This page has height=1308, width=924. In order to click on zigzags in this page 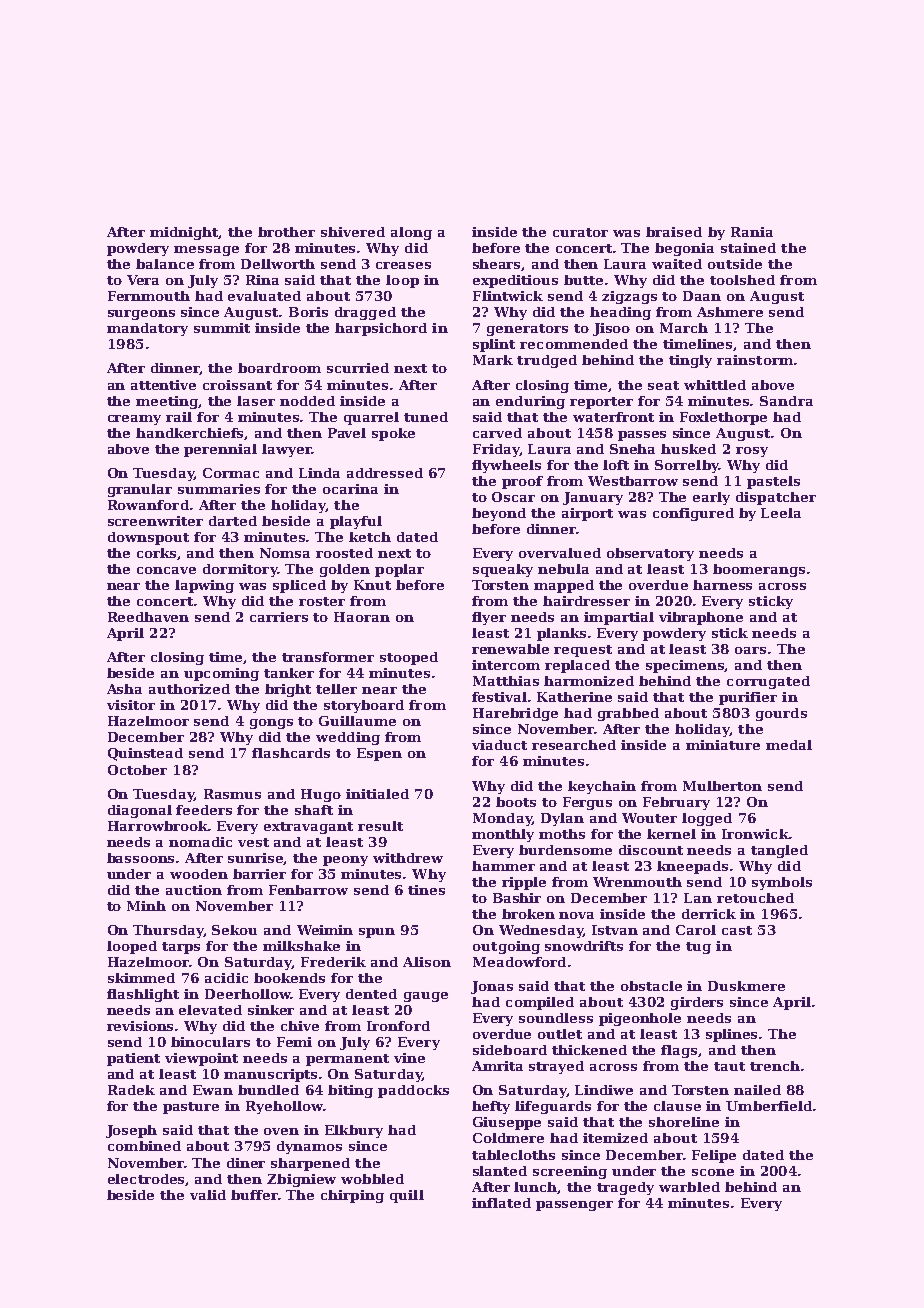, I will do `click(629, 297)`.
